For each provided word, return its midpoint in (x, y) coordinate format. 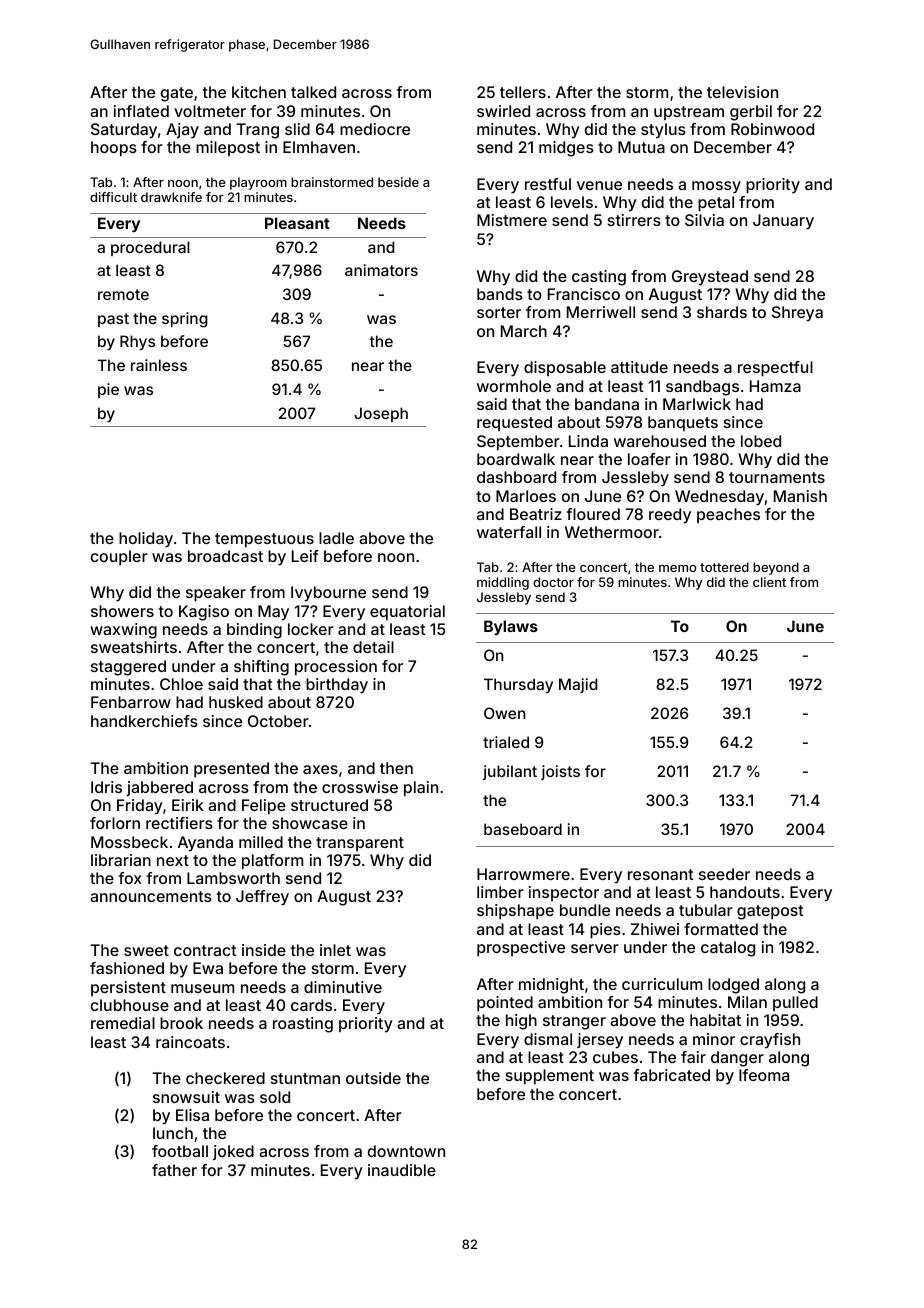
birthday (337, 686)
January (783, 222)
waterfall (509, 532)
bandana (607, 404)
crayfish (770, 1041)
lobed (761, 441)
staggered (128, 668)
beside (398, 182)
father (174, 1170)
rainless (159, 365)
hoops (114, 149)
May (273, 613)
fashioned (127, 968)
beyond (776, 568)
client (769, 582)
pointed (505, 1004)
